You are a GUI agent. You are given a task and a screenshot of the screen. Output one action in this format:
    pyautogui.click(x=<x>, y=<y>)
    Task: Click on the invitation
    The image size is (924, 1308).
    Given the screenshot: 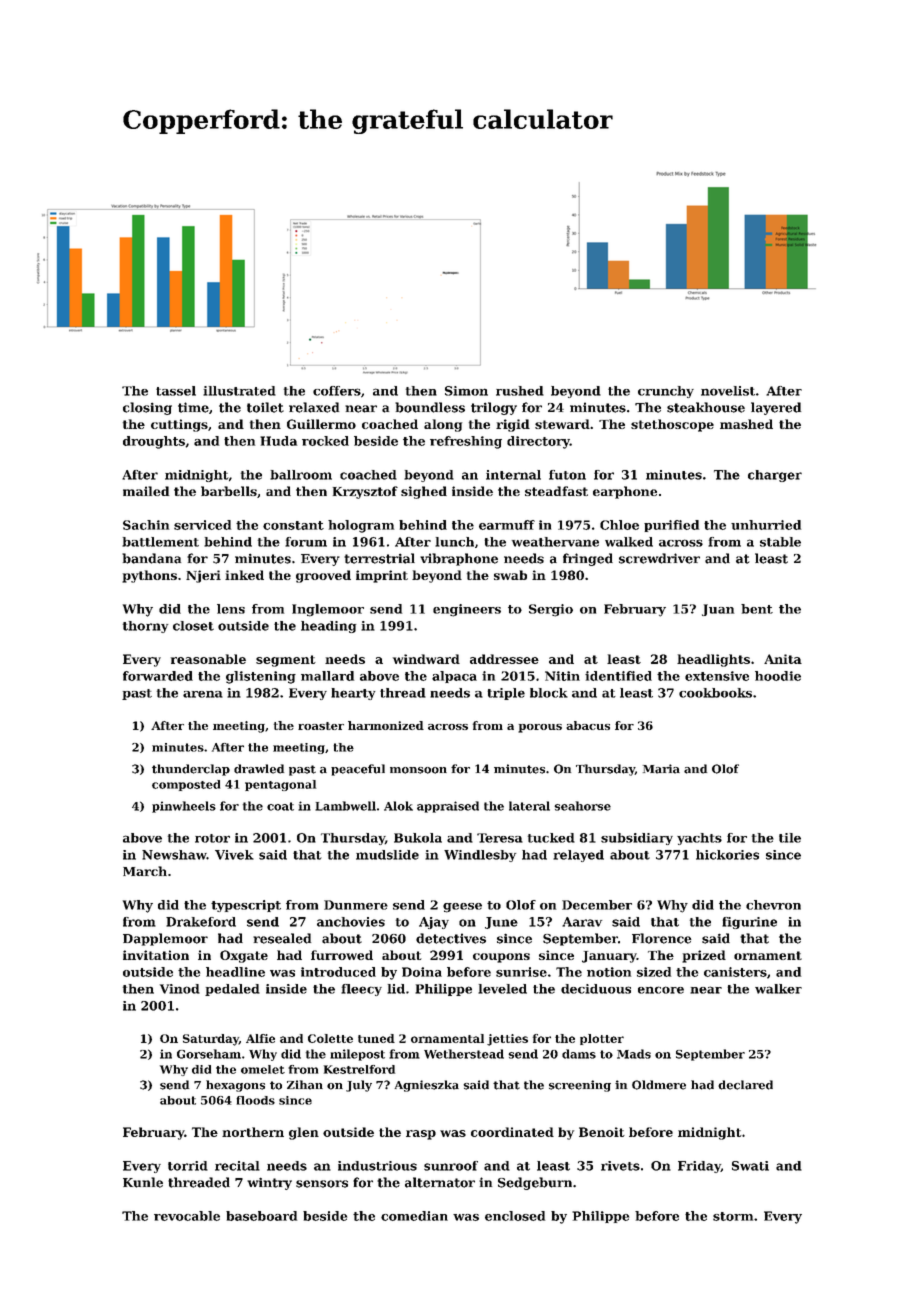 What is the action you would take?
    pyautogui.click(x=156, y=955)
